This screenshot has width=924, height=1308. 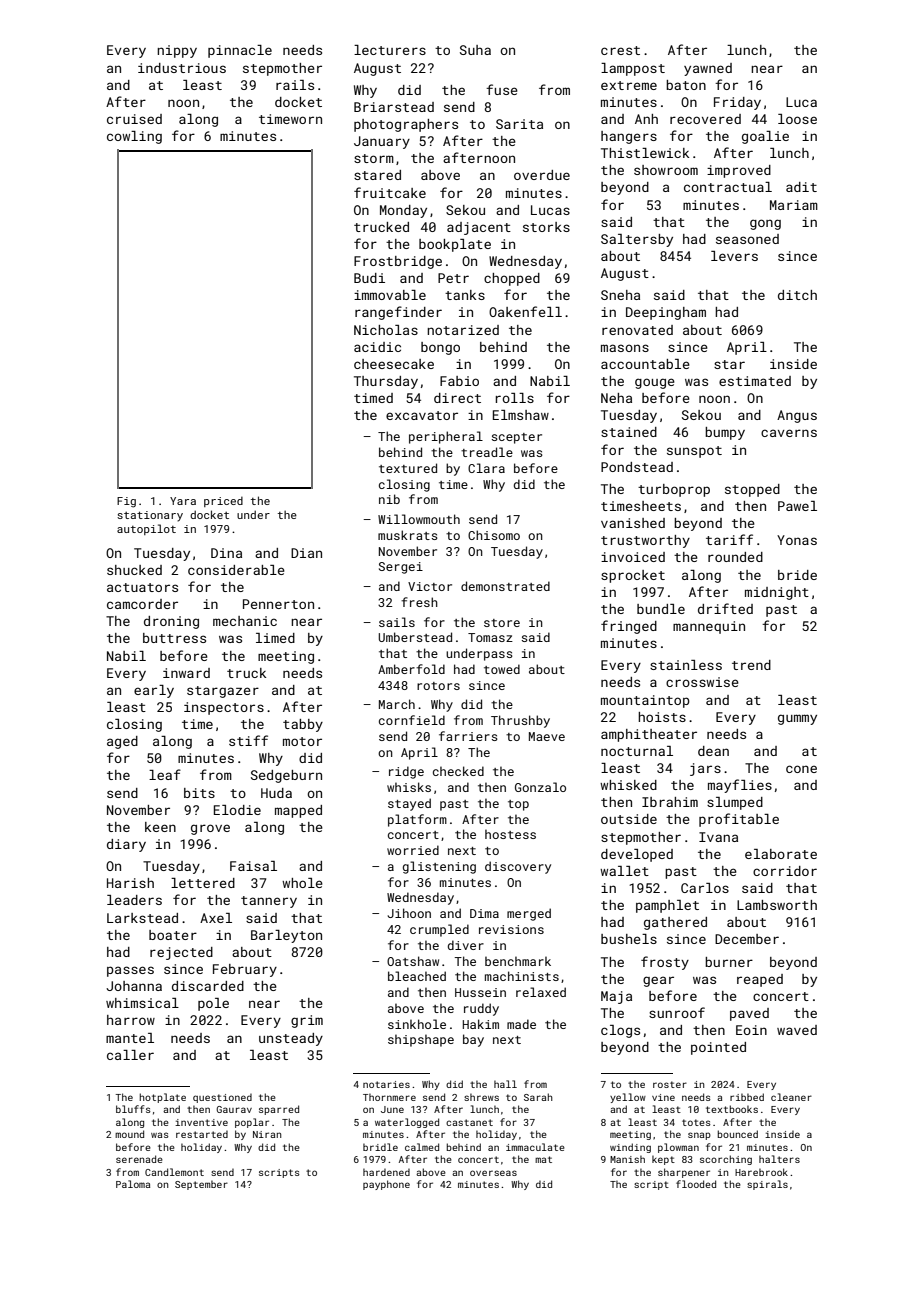 What do you see at coordinates (752, 490) in the screenshot?
I see `stopped` at bounding box center [752, 490].
